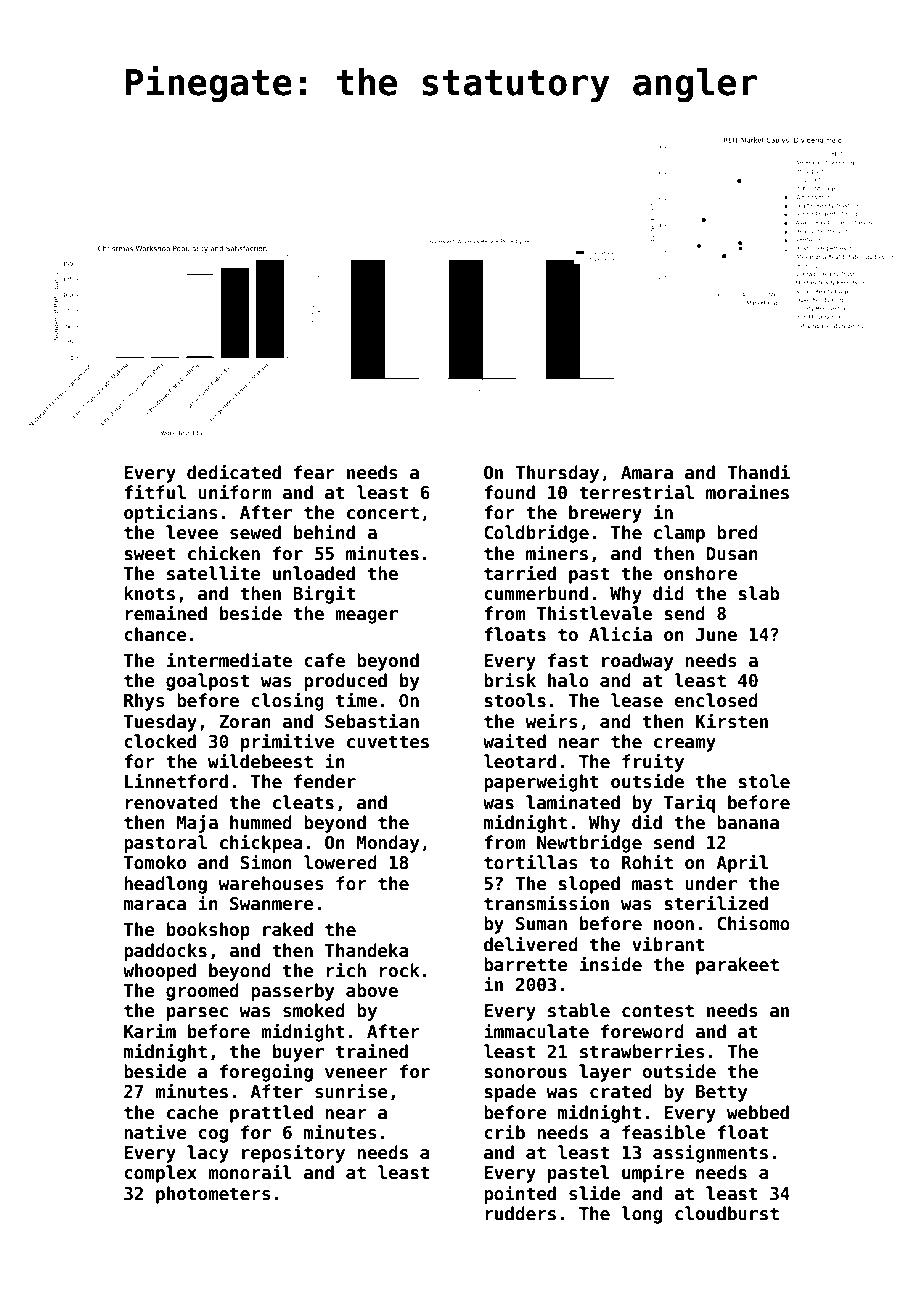 This document has height=1314, width=924. What do you see at coordinates (345, 682) in the document?
I see `produced` at bounding box center [345, 682].
